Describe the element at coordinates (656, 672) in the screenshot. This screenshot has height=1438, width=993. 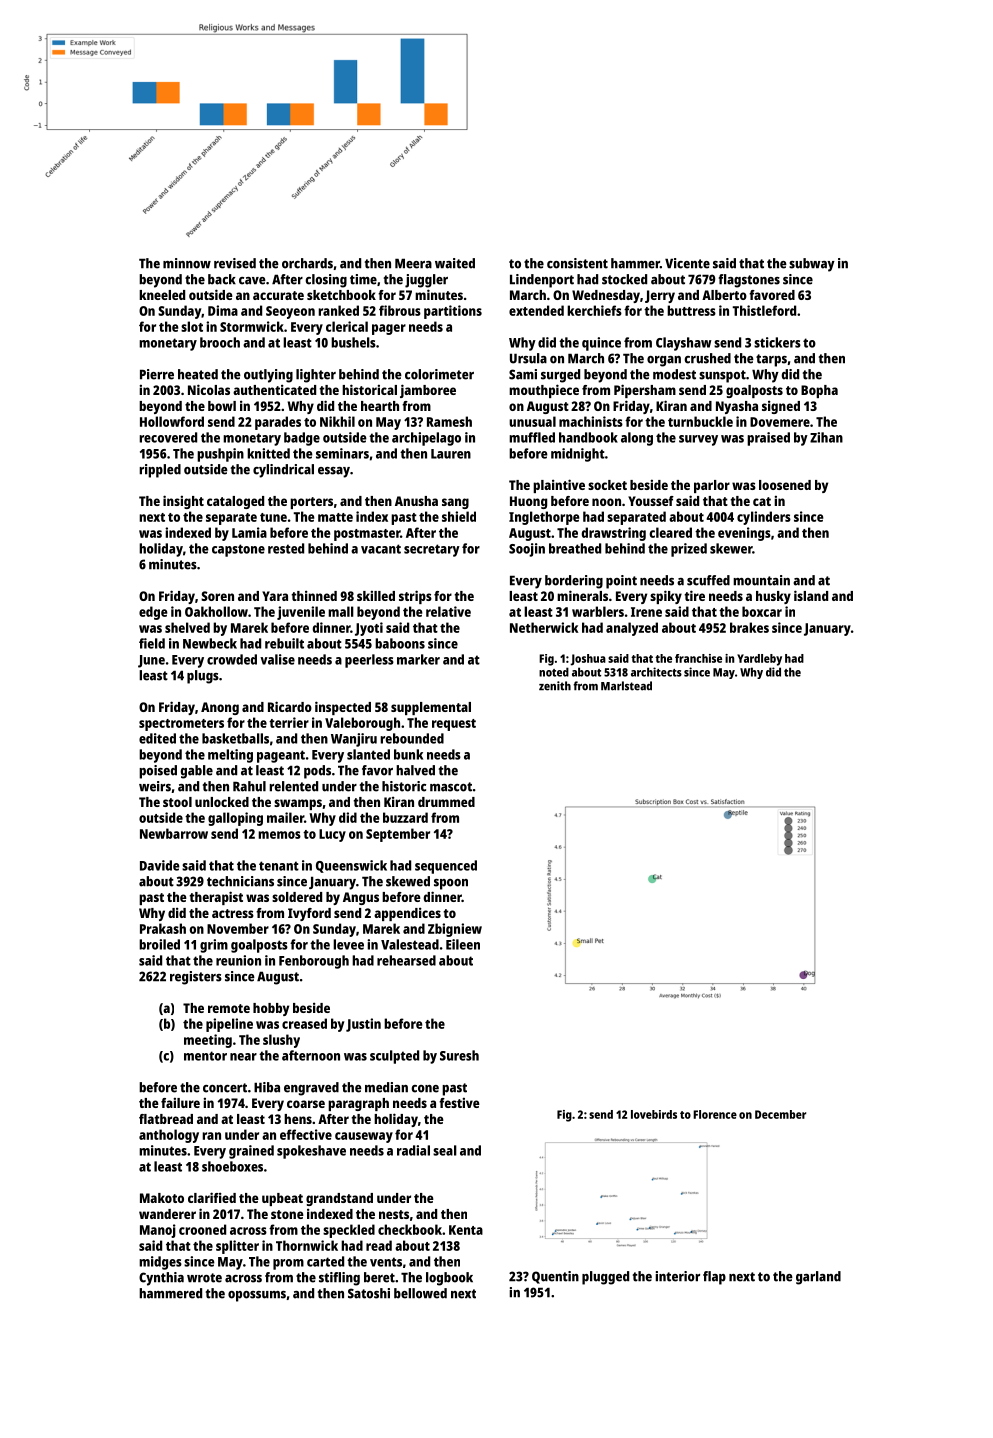
I see `architects` at that location.
